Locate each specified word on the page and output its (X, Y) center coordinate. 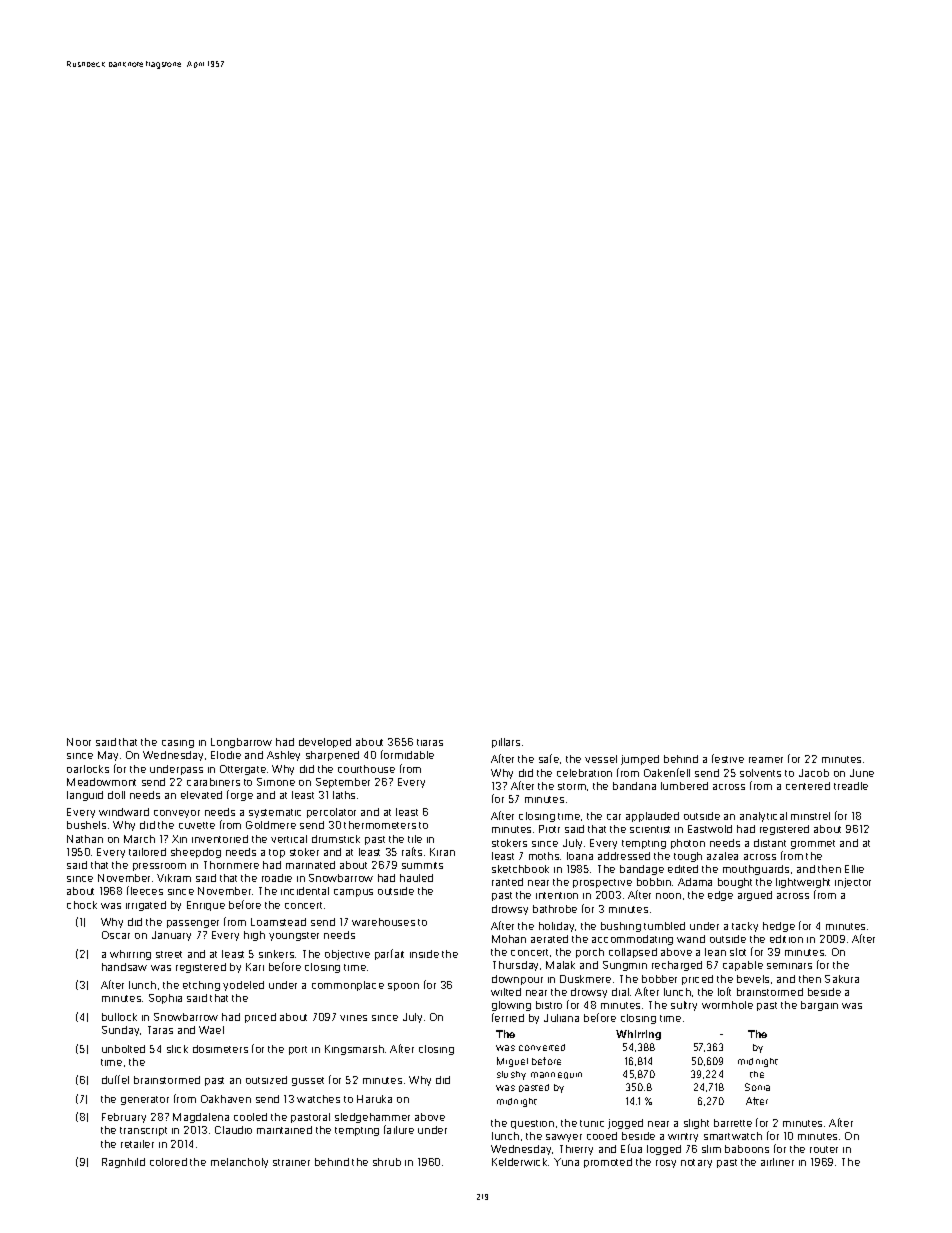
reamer (766, 760)
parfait (389, 954)
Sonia (757, 1087)
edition (786, 939)
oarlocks (88, 769)
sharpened (332, 756)
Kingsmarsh (354, 1050)
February (124, 1118)
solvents (760, 773)
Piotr (549, 829)
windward (124, 812)
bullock (119, 1017)
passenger (193, 924)
